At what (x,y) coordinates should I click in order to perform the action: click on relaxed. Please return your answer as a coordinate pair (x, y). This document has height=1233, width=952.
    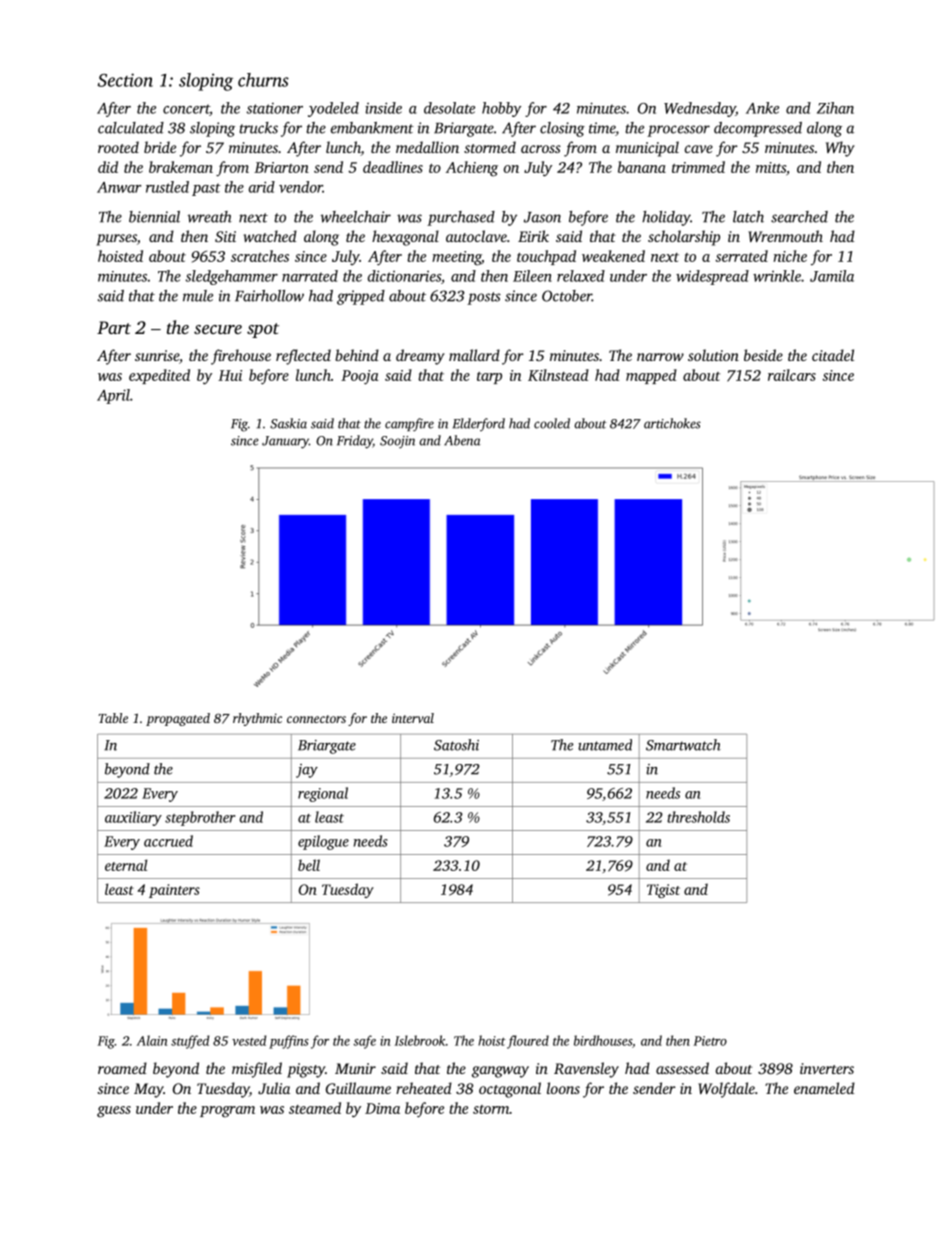
    Looking at the image, I should click on (581, 276).
